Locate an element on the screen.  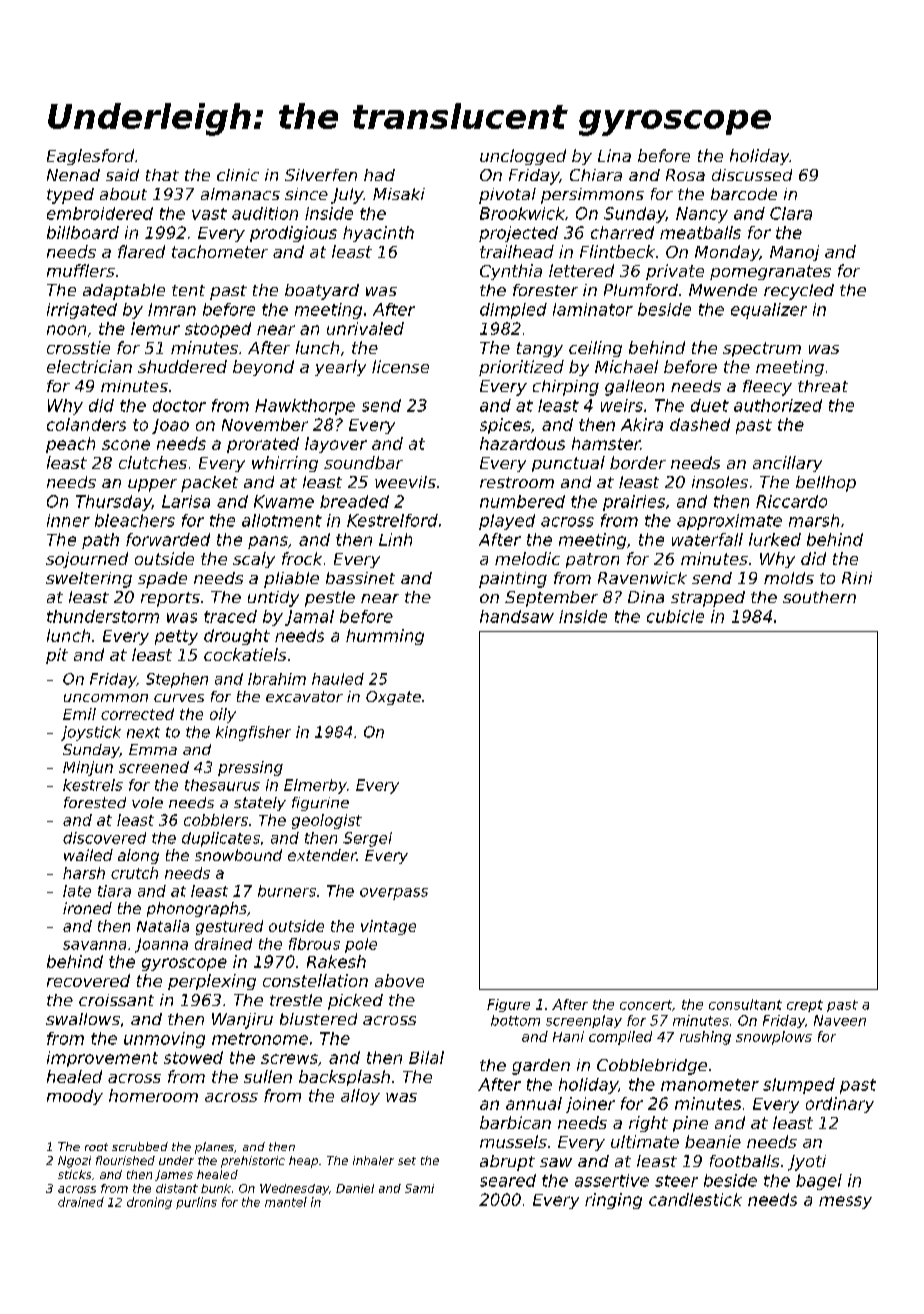
fibrous is located at coordinates (314, 944).
